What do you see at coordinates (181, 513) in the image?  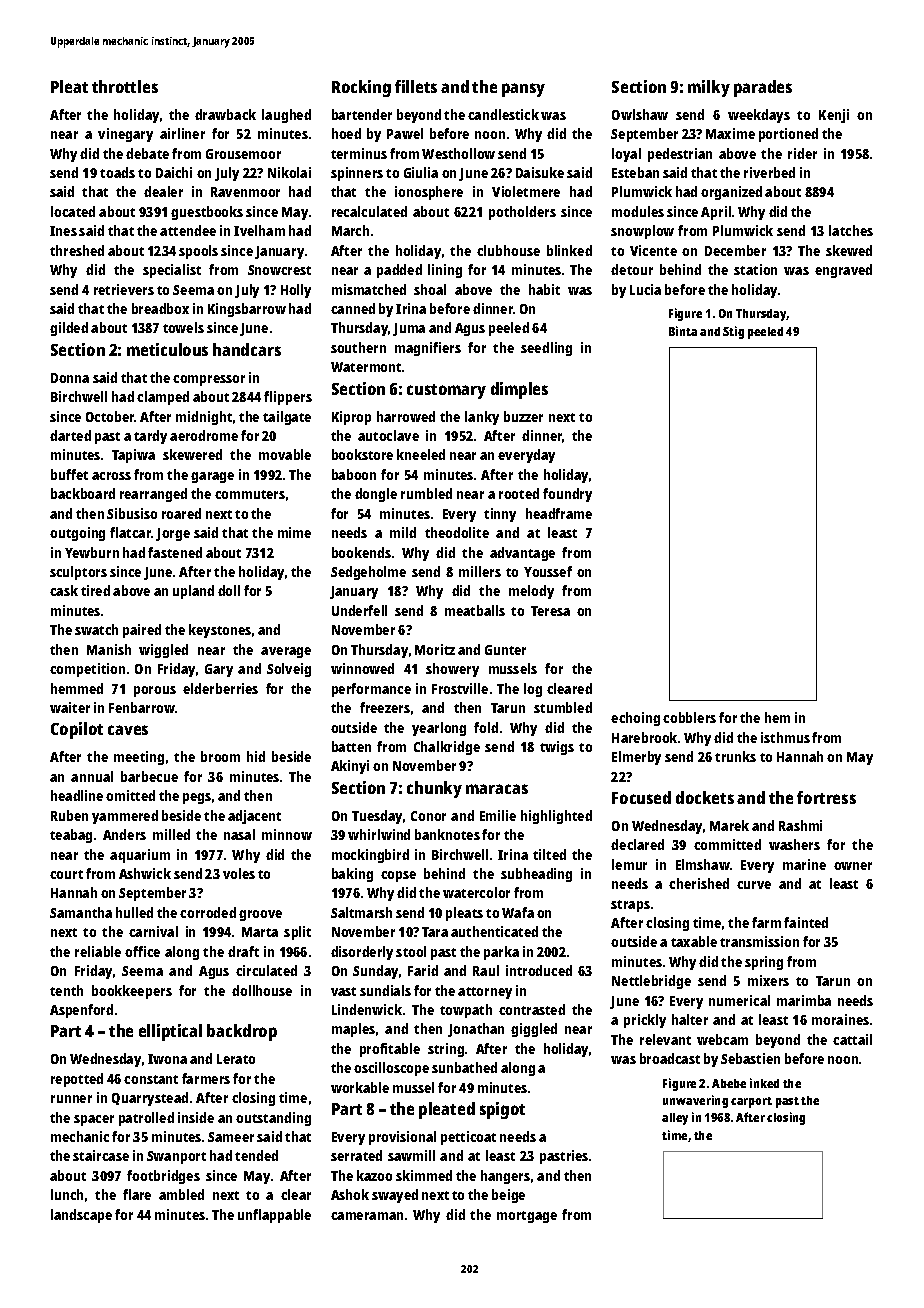 I see `roared` at bounding box center [181, 513].
